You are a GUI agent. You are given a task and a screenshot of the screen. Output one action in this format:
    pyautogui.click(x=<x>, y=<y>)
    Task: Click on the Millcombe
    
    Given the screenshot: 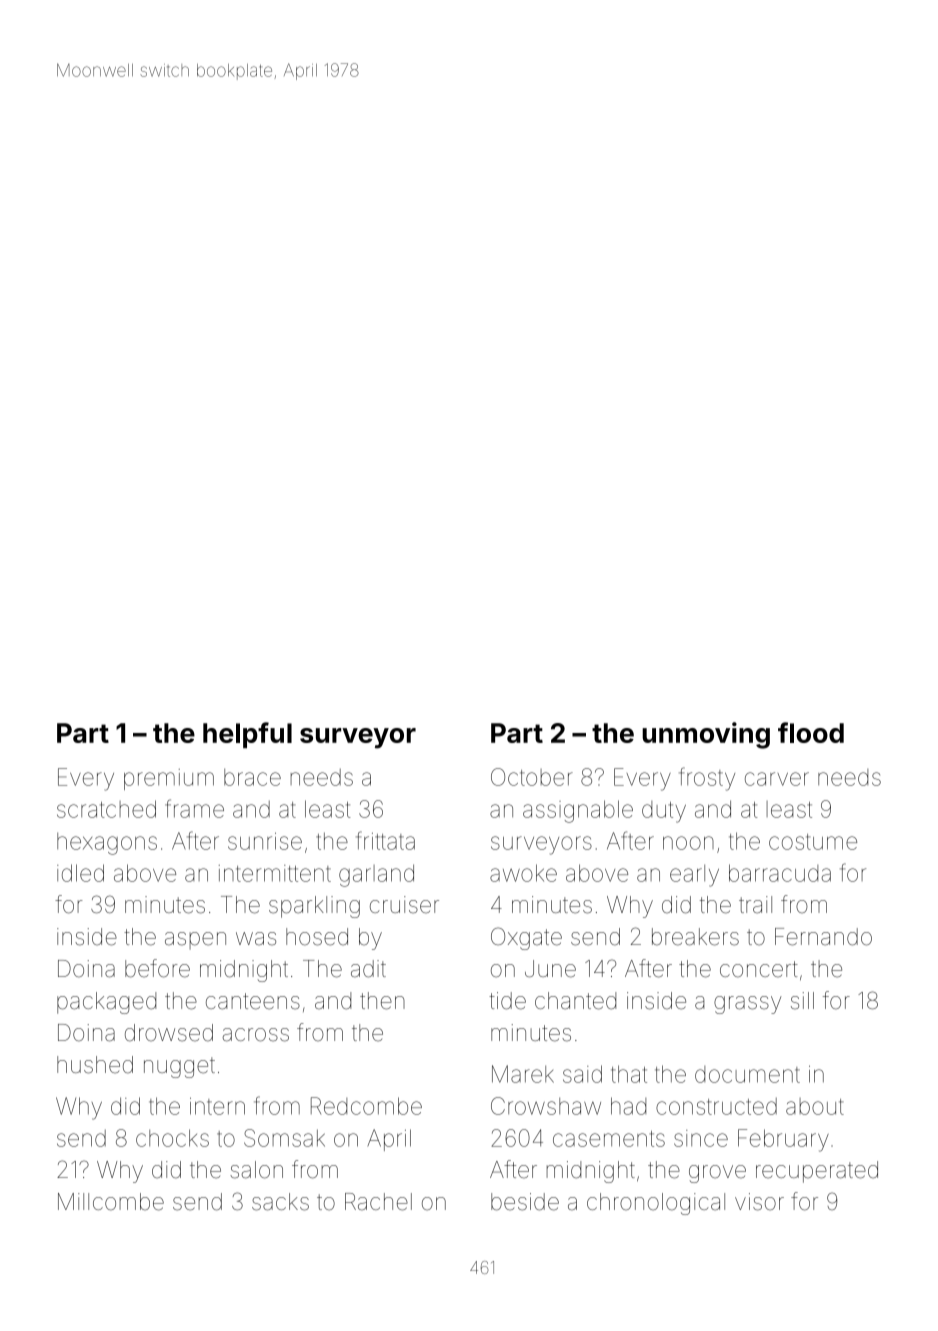 What is the action you would take?
    pyautogui.click(x=111, y=1202)
